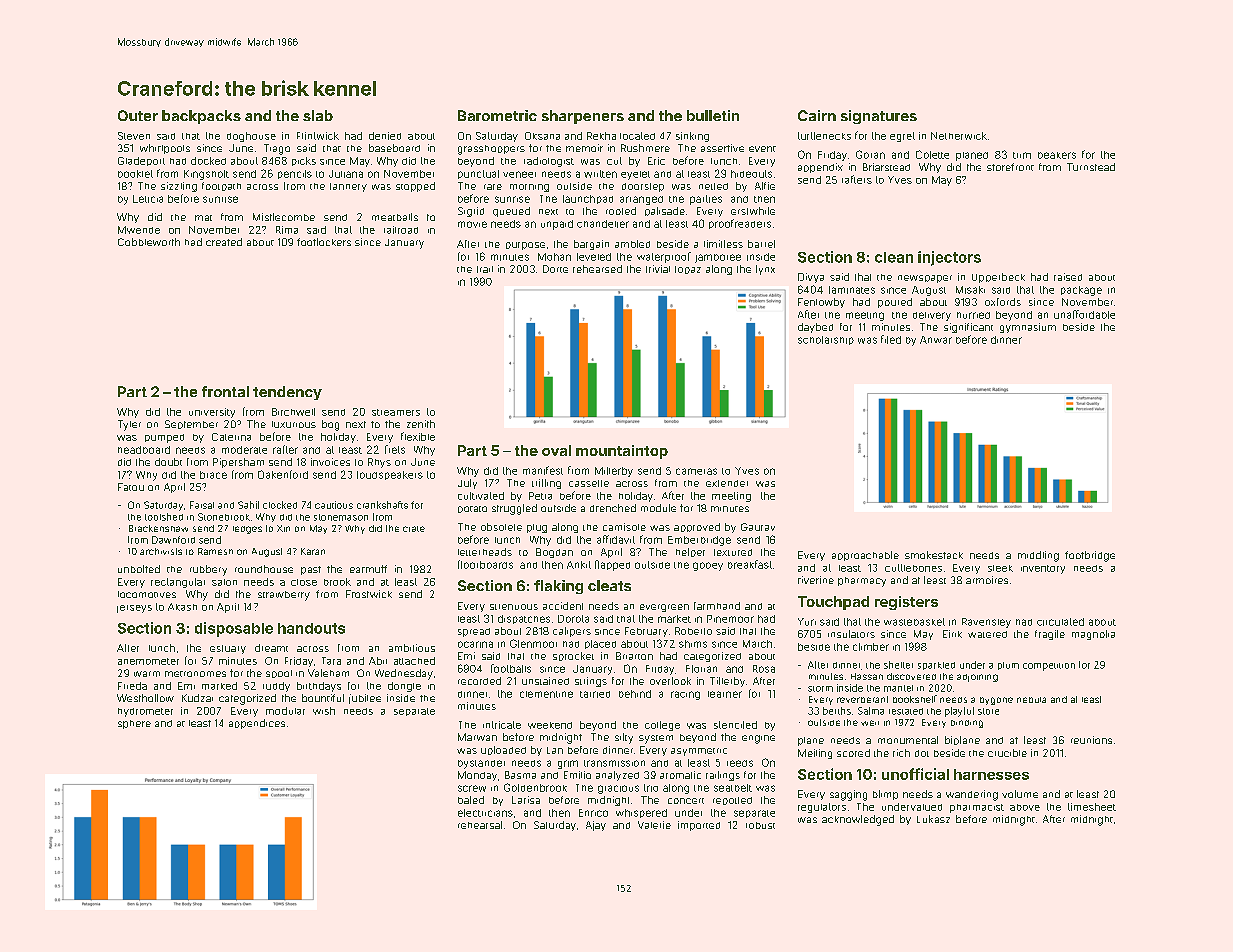  Describe the element at coordinates (318, 115) in the screenshot. I see `slab` at that location.
